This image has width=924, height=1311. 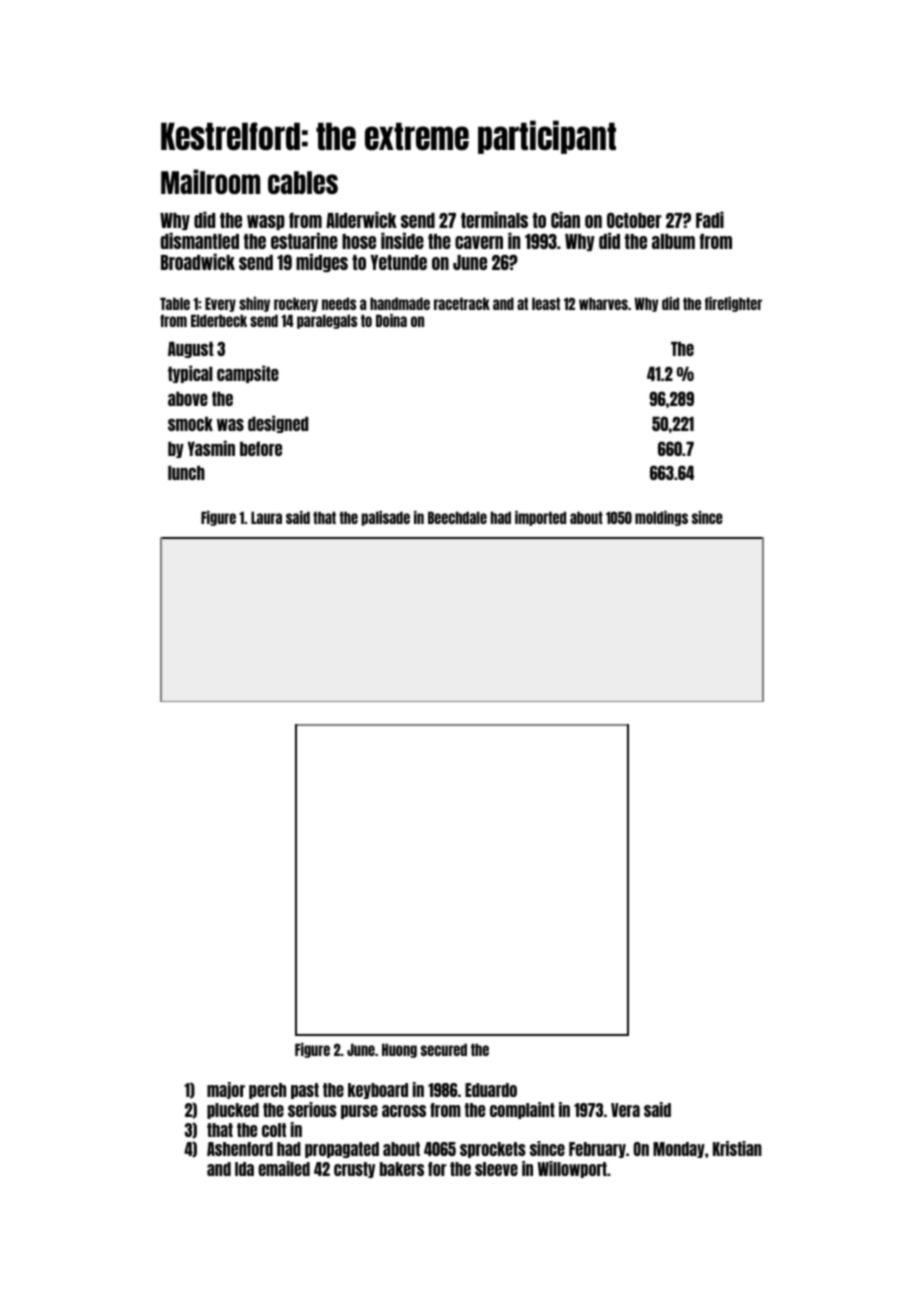 What do you see at coordinates (733, 304) in the image?
I see `firefighter` at bounding box center [733, 304].
